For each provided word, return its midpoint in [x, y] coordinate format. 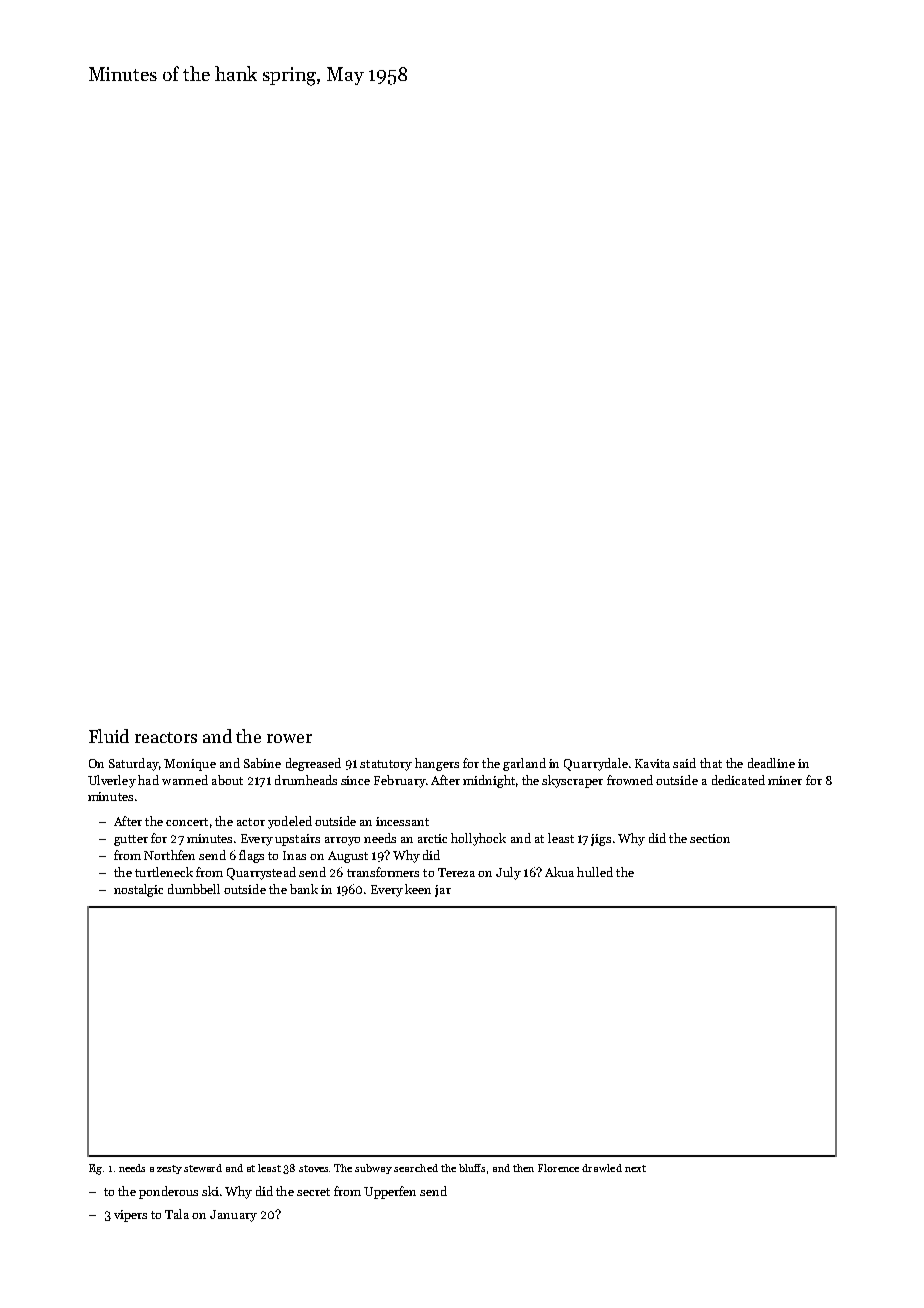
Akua [559, 872]
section [710, 838]
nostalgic [138, 890]
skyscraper [572, 781]
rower [289, 738]
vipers [130, 1216]
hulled [595, 872]
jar [443, 891]
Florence [558, 1168]
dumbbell [194, 889]
